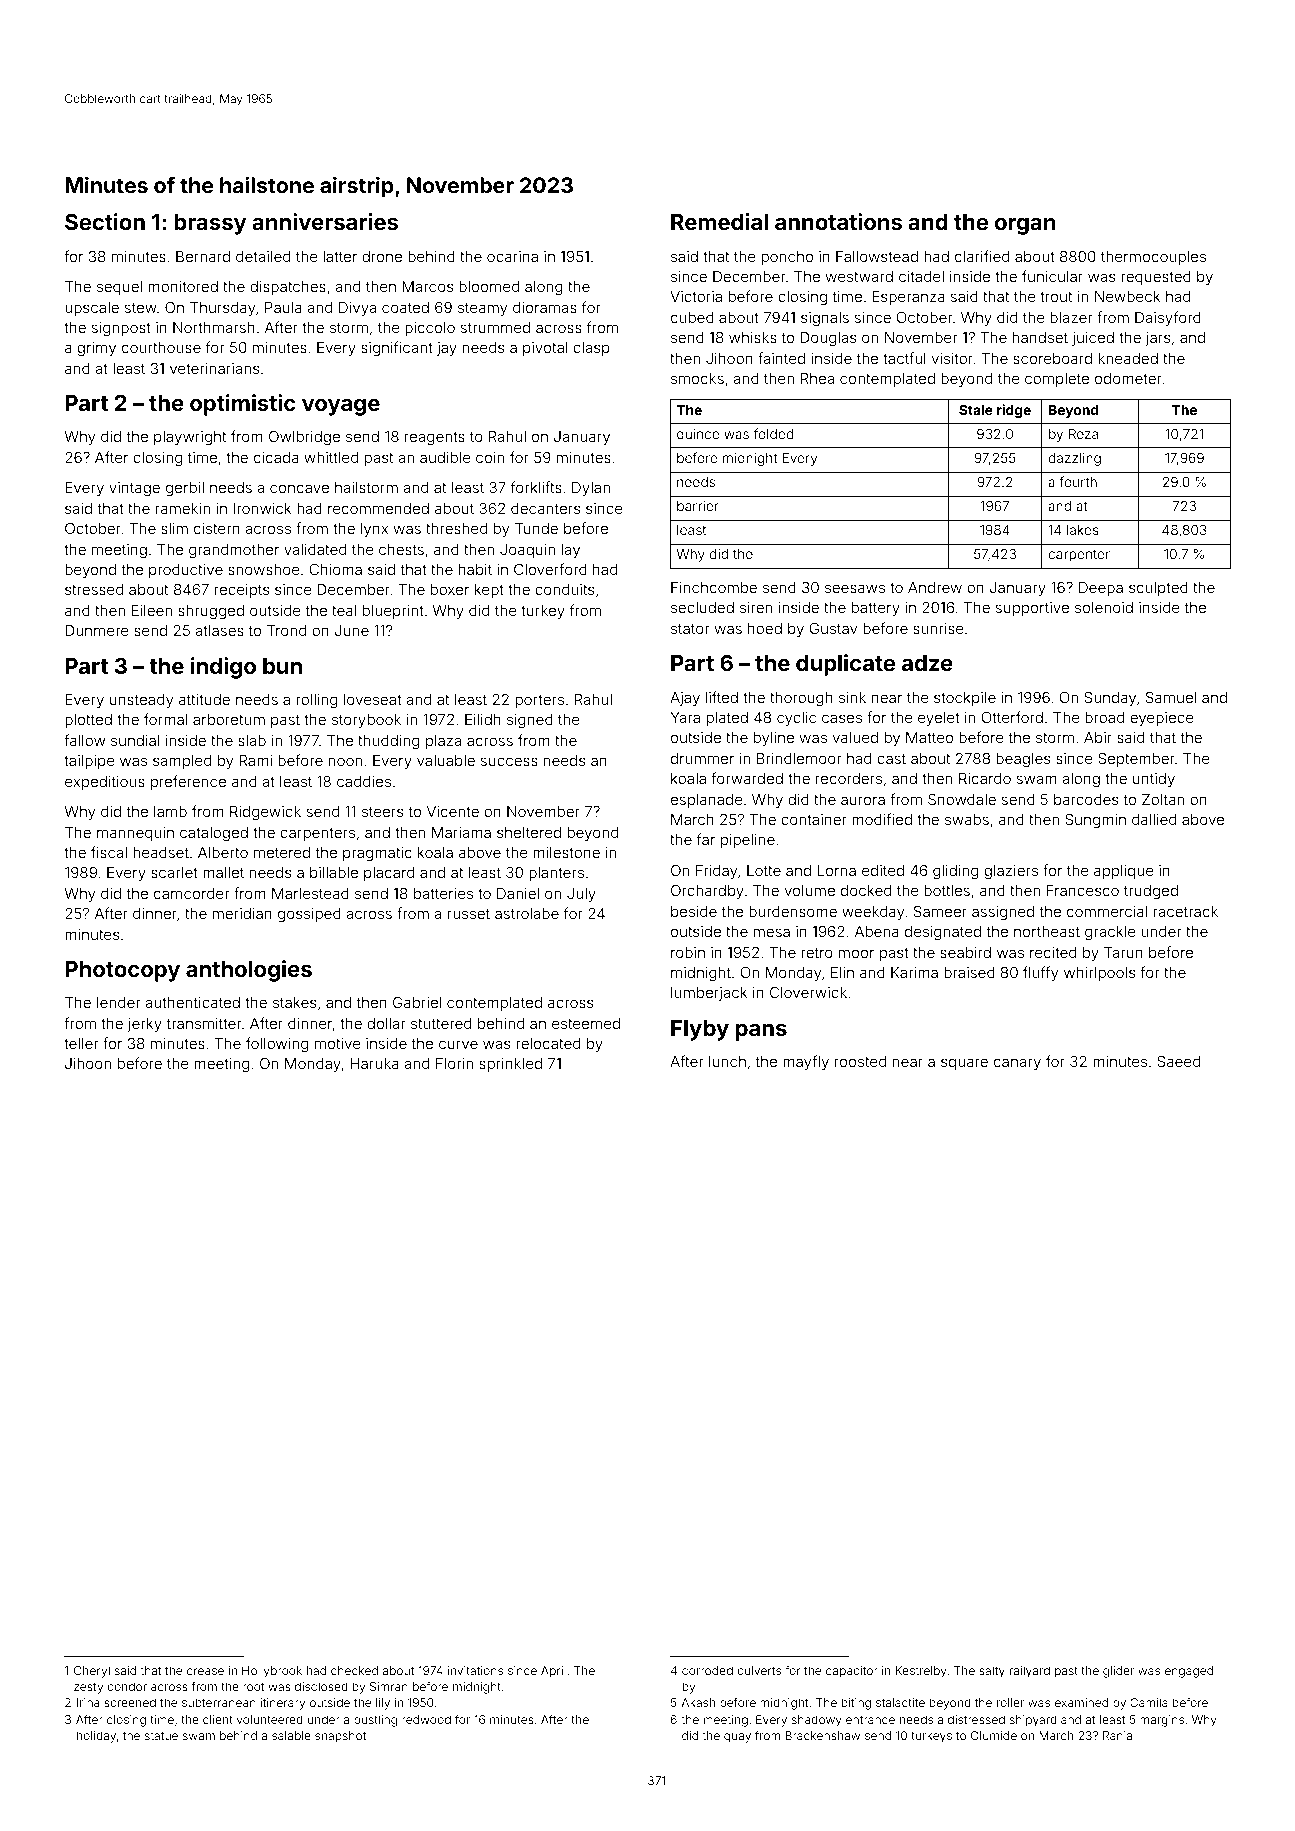 This screenshot has width=1295, height=1831. I want to click on fourth, so click(1078, 481).
